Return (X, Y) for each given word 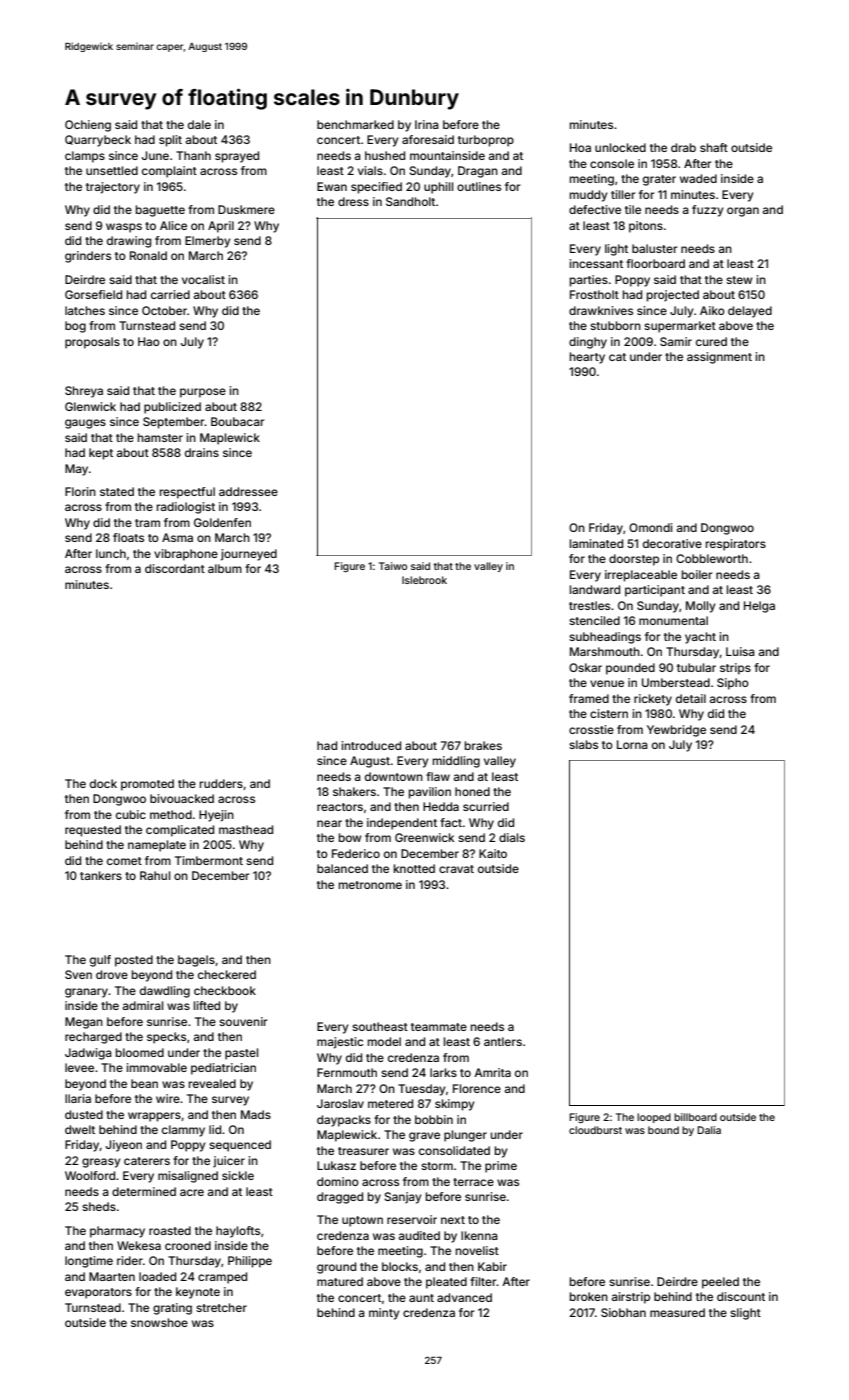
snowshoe (159, 1322)
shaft (714, 147)
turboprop (486, 141)
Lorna (632, 744)
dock (103, 783)
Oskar (585, 667)
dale (199, 124)
